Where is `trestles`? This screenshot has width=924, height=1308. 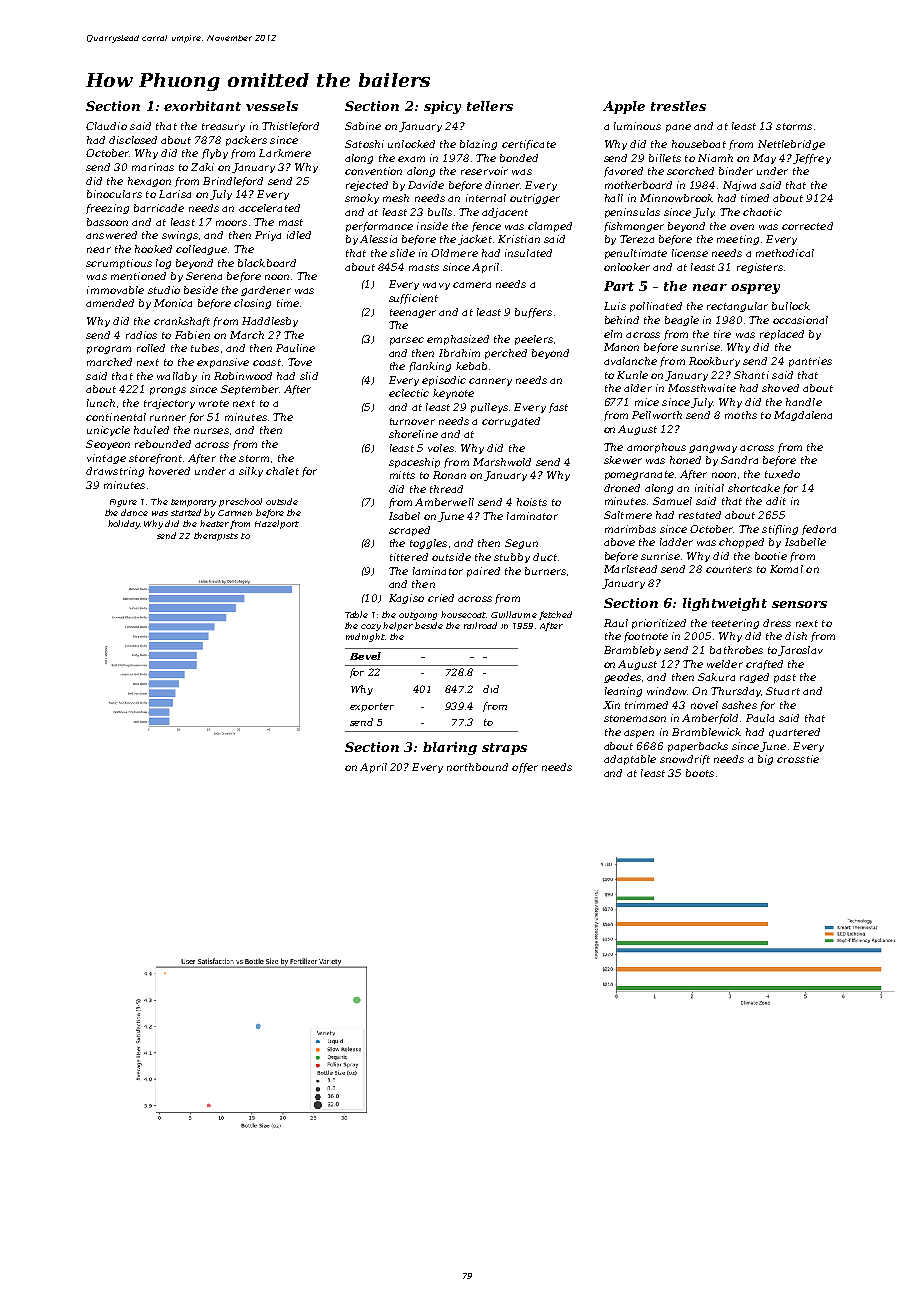 trestles is located at coordinates (678, 106).
